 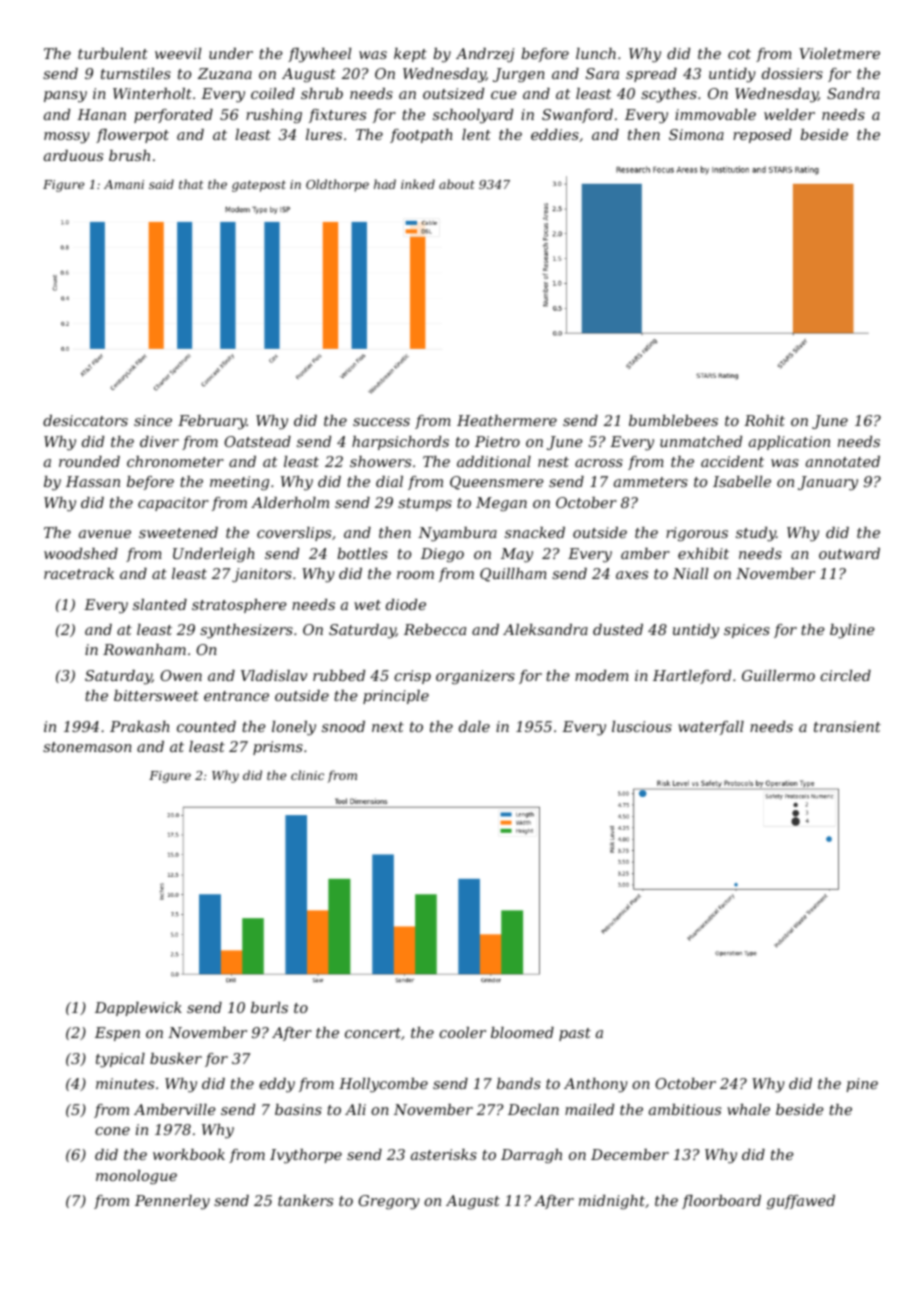 I want to click on annotated, so click(x=843, y=461).
